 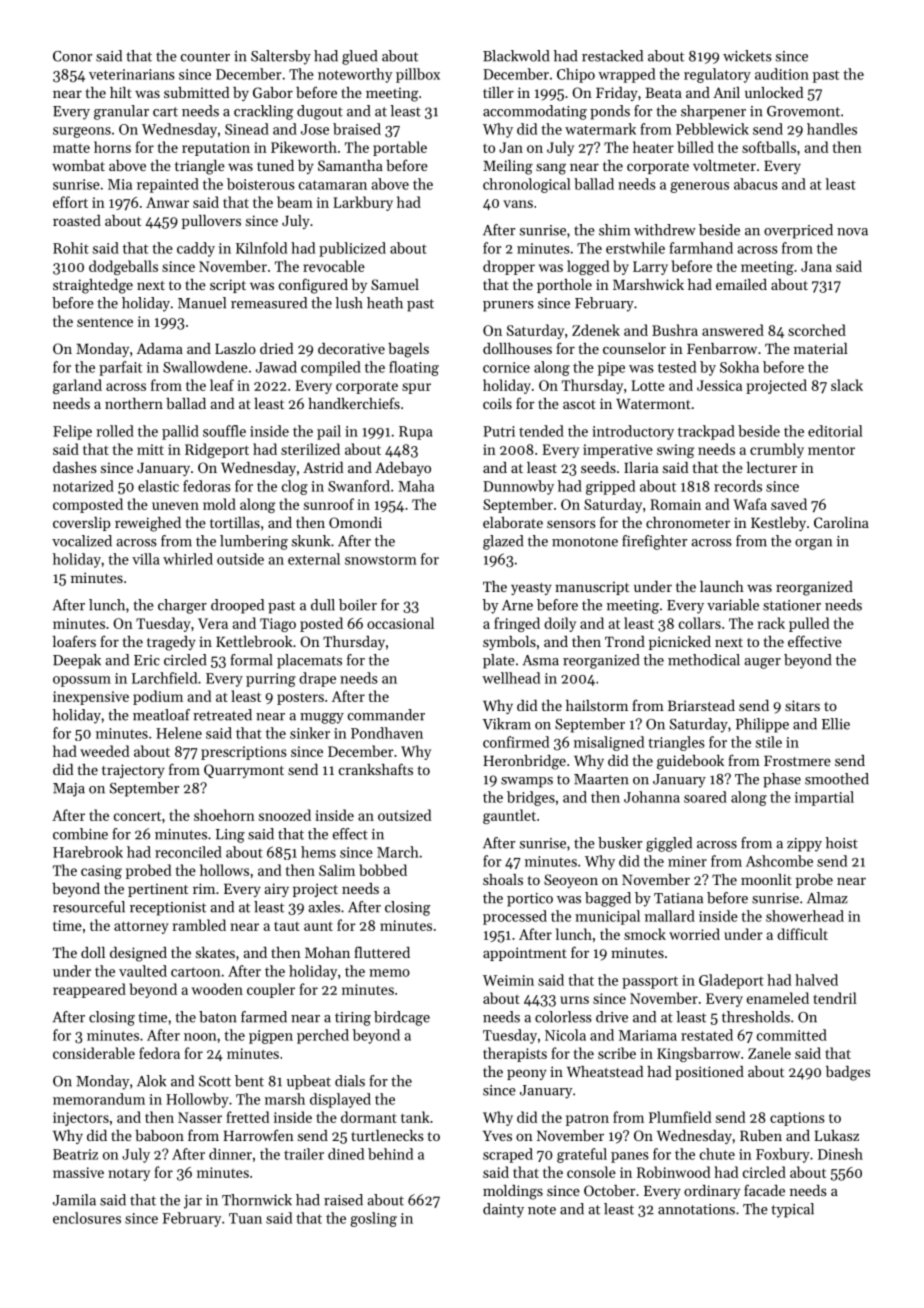 I want to click on Plumfield, so click(x=680, y=1117).
